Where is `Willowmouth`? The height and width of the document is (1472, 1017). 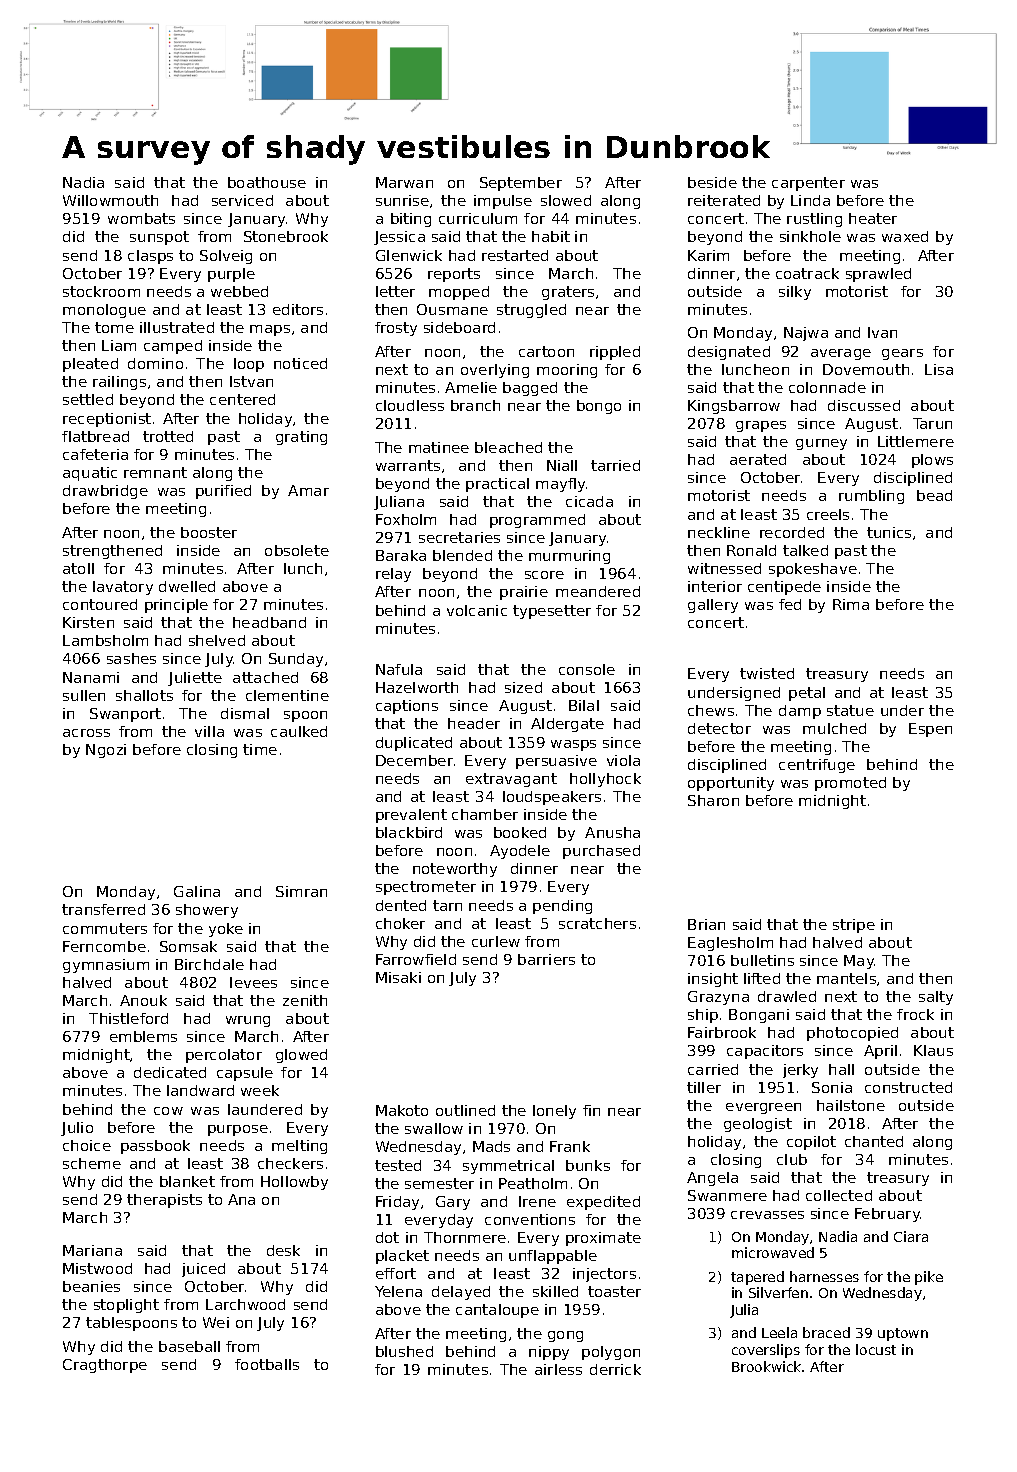 Willowmouth is located at coordinates (110, 200).
